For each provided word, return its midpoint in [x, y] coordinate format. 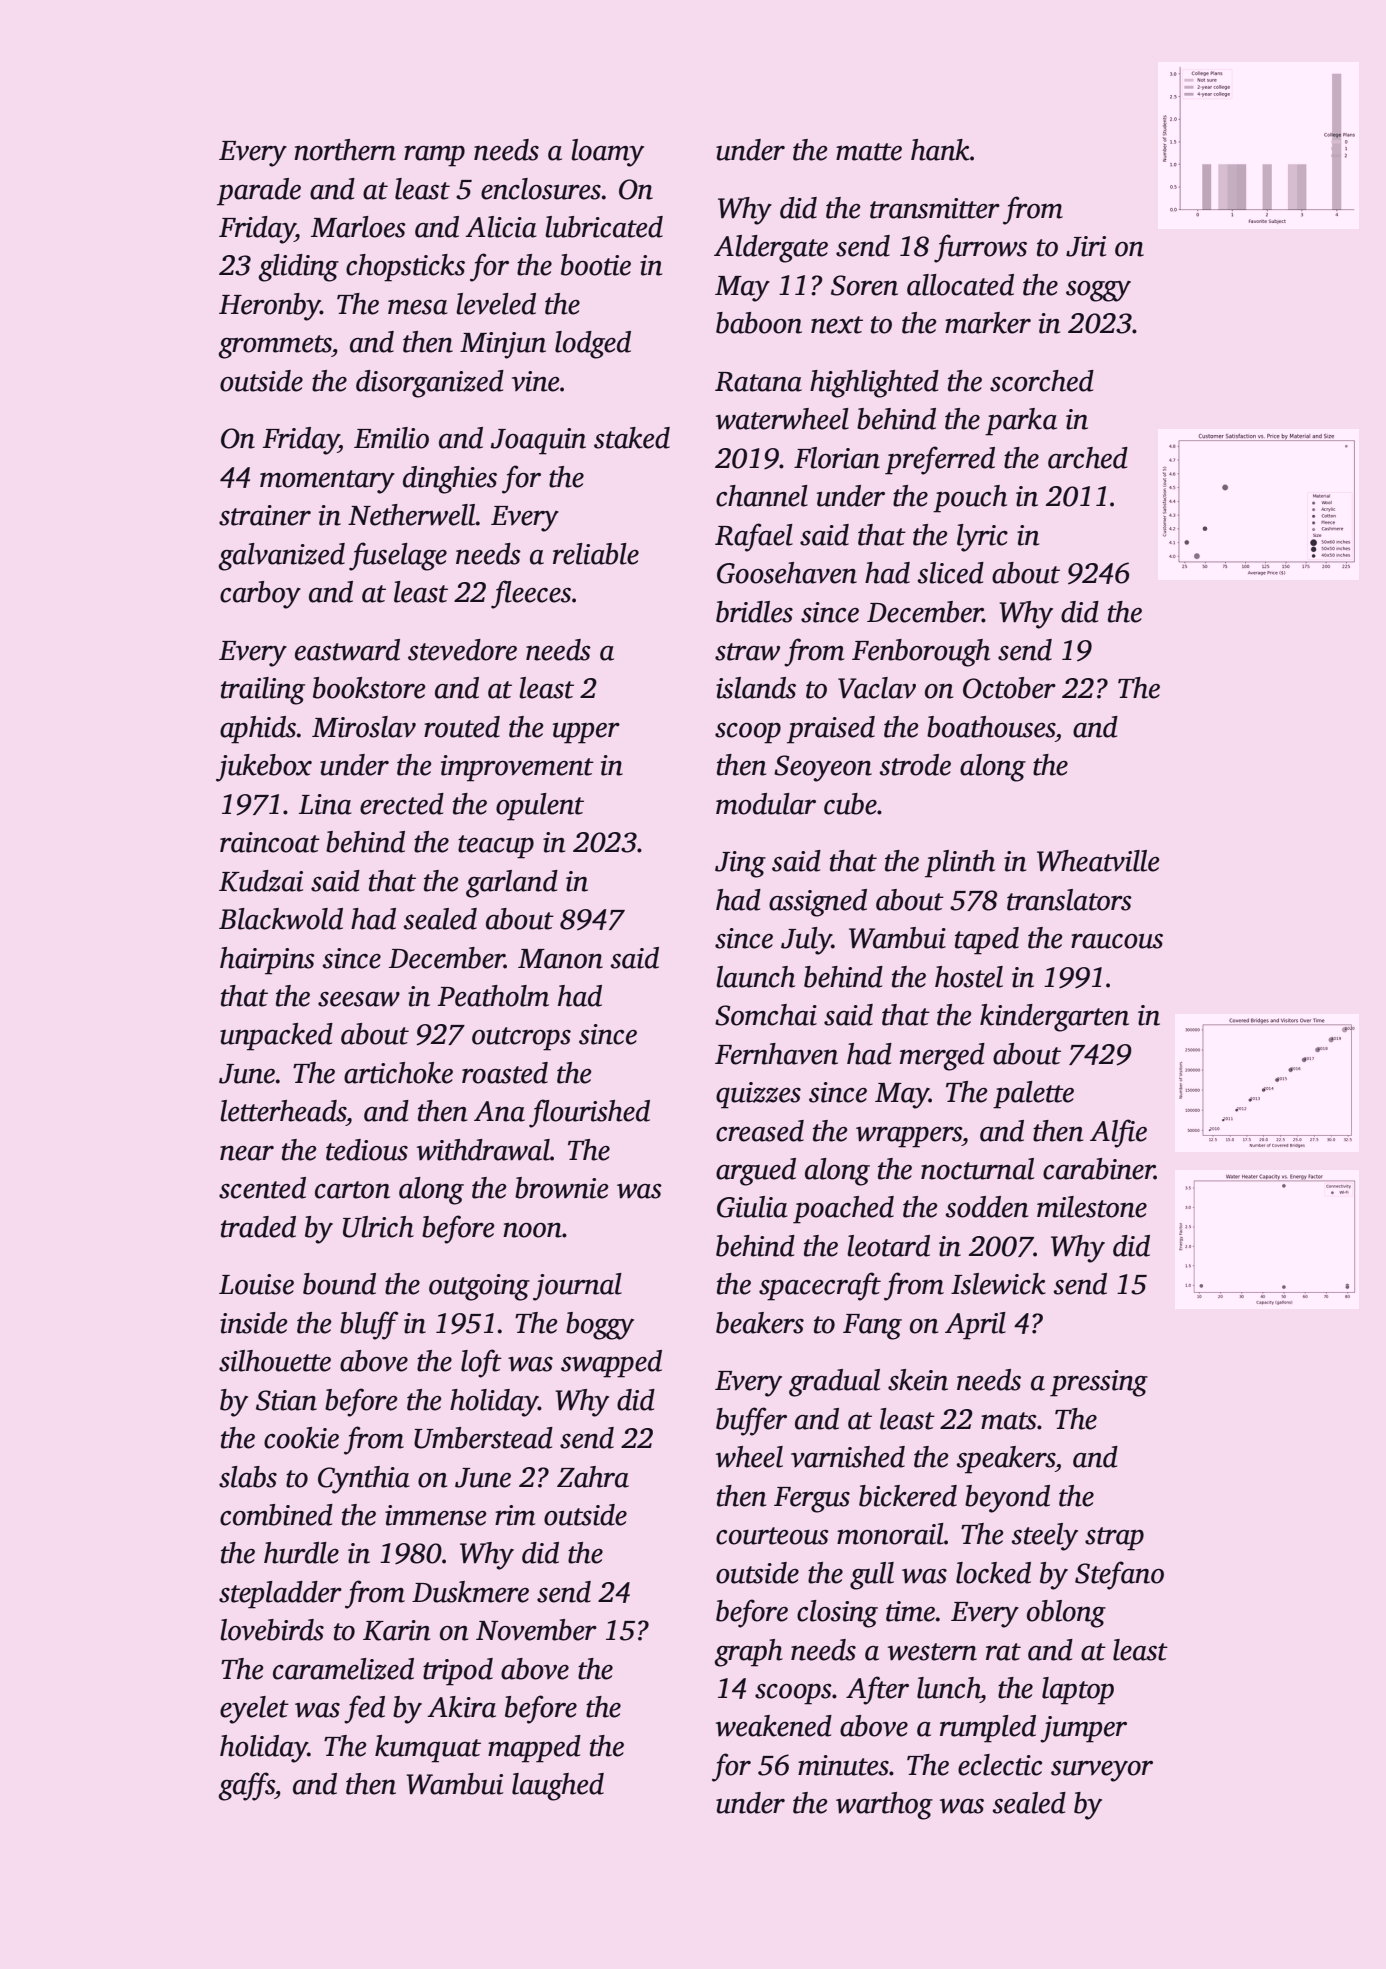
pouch [970, 499]
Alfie [1118, 1133]
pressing [1099, 1383]
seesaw [359, 999]
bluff [369, 1325]
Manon [560, 959]
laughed [558, 1787]
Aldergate [771, 249]
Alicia [500, 227]
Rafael [754, 537]
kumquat [428, 1749]
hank [940, 150]
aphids [258, 730]
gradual [834, 1383]
